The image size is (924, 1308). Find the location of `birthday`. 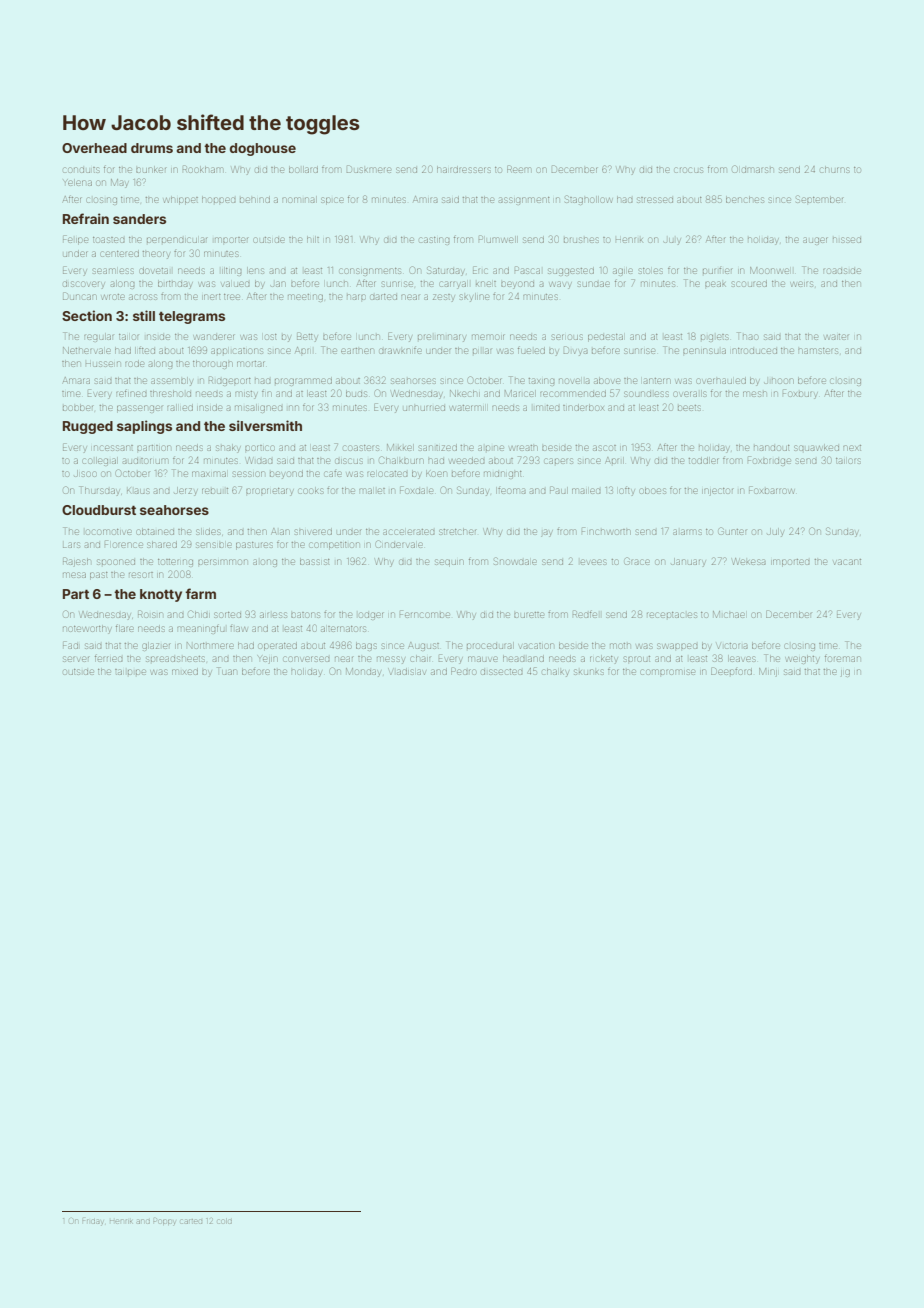

birthday is located at coordinates (175, 285).
